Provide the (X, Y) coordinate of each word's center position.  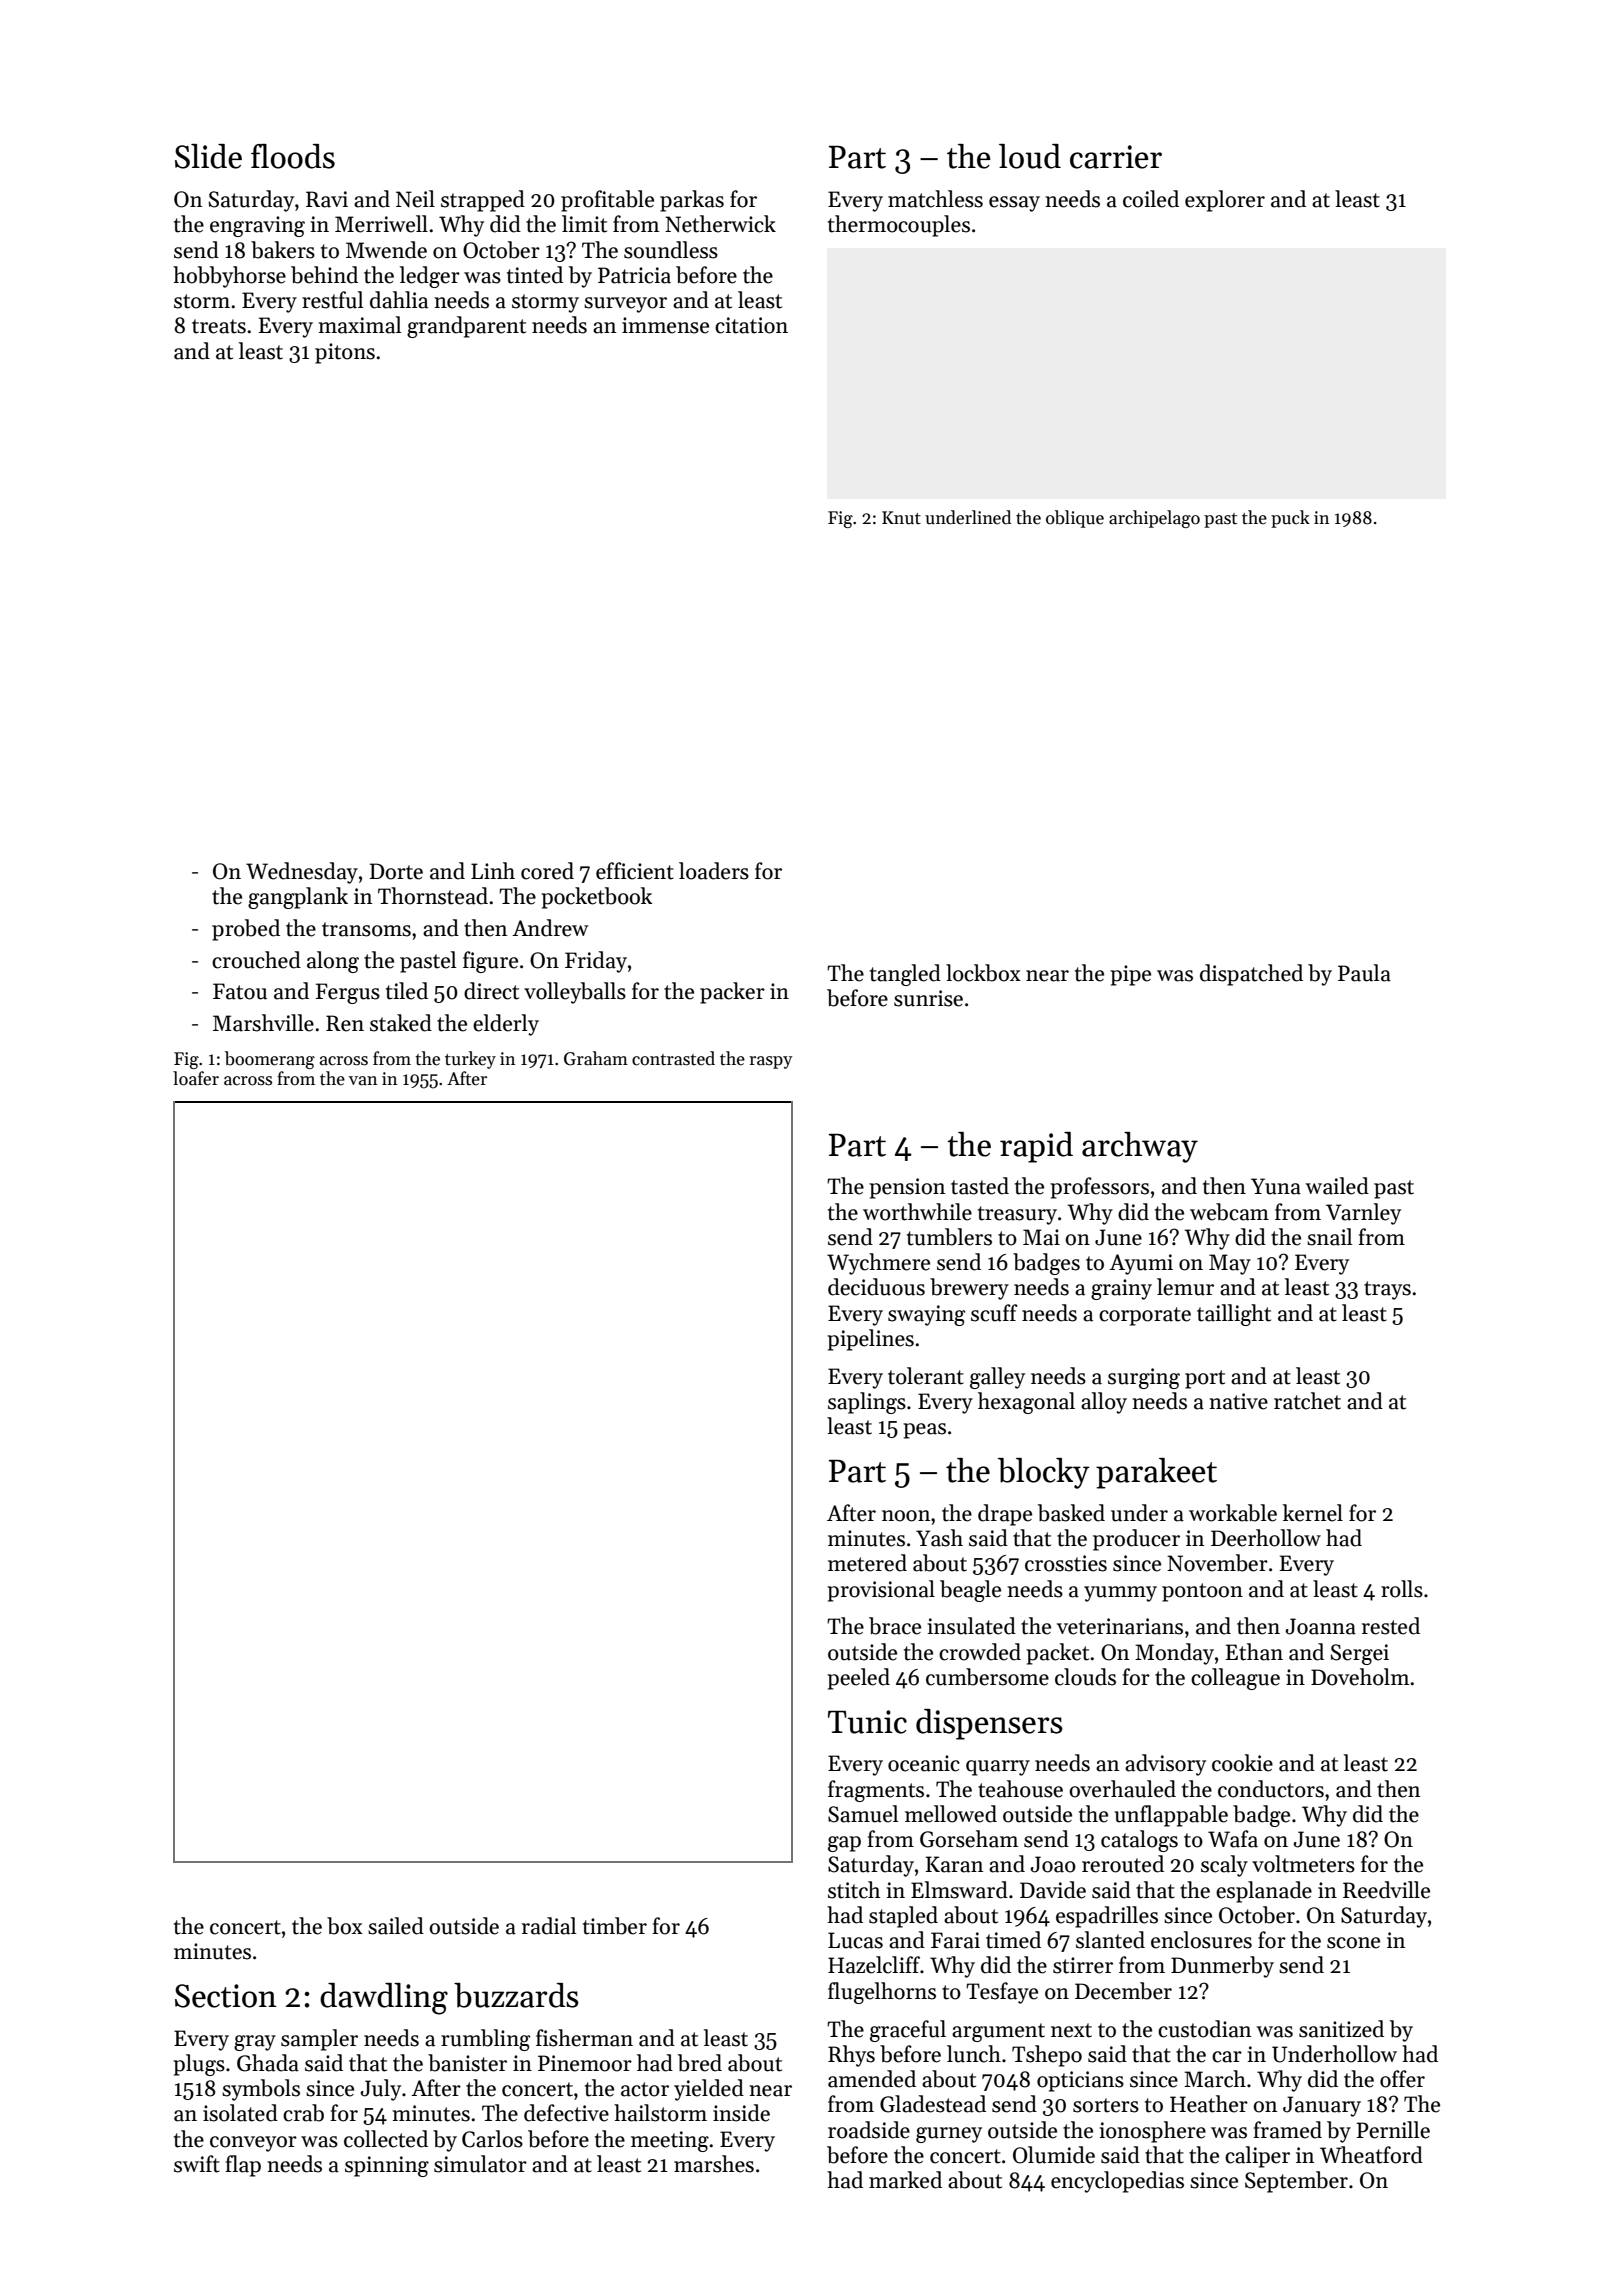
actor (645, 2089)
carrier (1116, 157)
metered (867, 1563)
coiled (1151, 199)
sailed (396, 1926)
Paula (1364, 973)
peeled (858, 1679)
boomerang (270, 1060)
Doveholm (1360, 1677)
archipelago (1154, 519)
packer (732, 993)
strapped (483, 201)
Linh (493, 870)
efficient (635, 871)
